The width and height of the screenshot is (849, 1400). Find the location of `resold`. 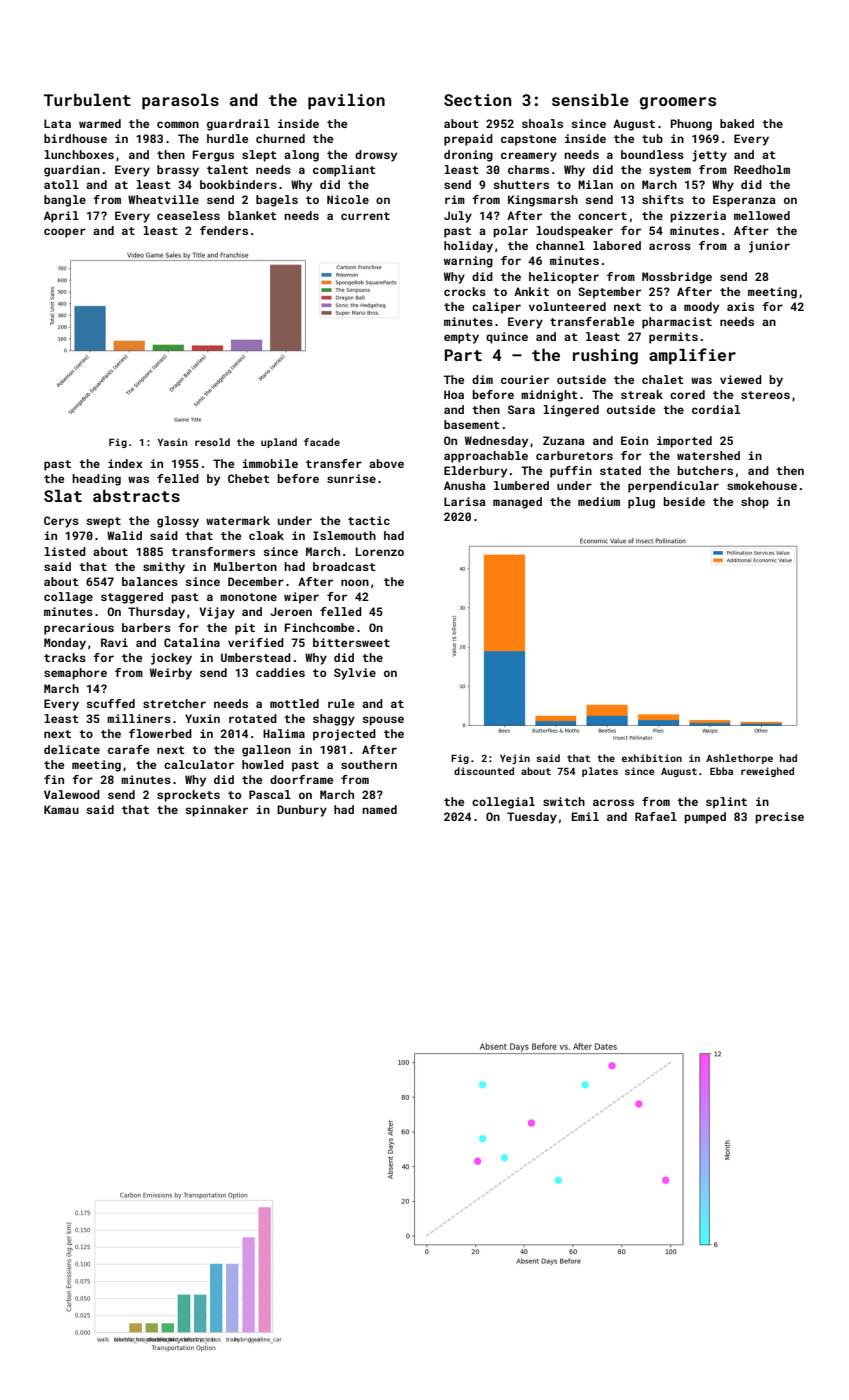

resold is located at coordinates (212, 442).
